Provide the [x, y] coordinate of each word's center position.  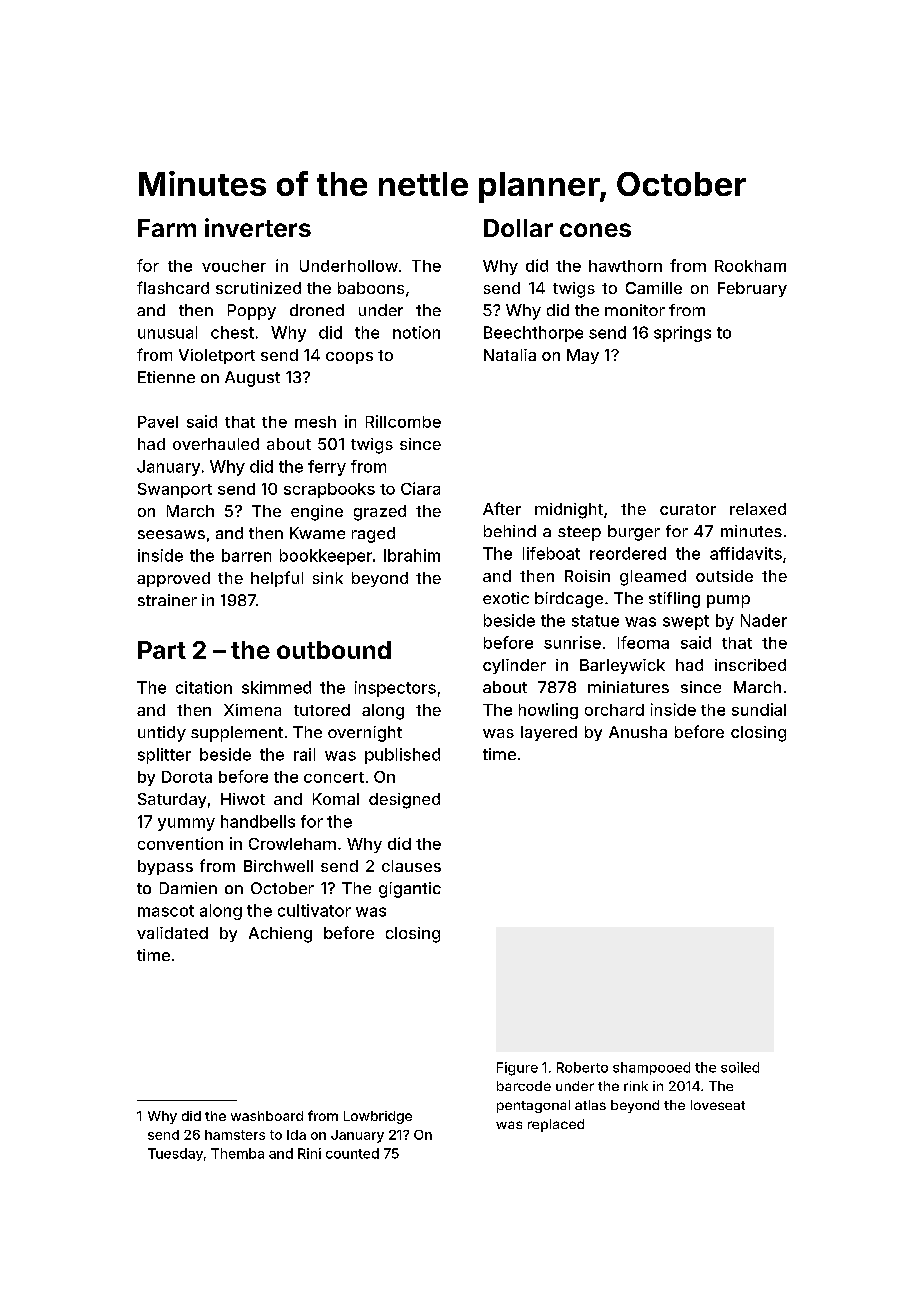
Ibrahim [412, 555]
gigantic [410, 890]
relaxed [758, 509]
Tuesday [175, 1154]
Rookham [750, 266]
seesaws [171, 534]
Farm [167, 228]
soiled [740, 1067]
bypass [165, 867]
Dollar [518, 228]
